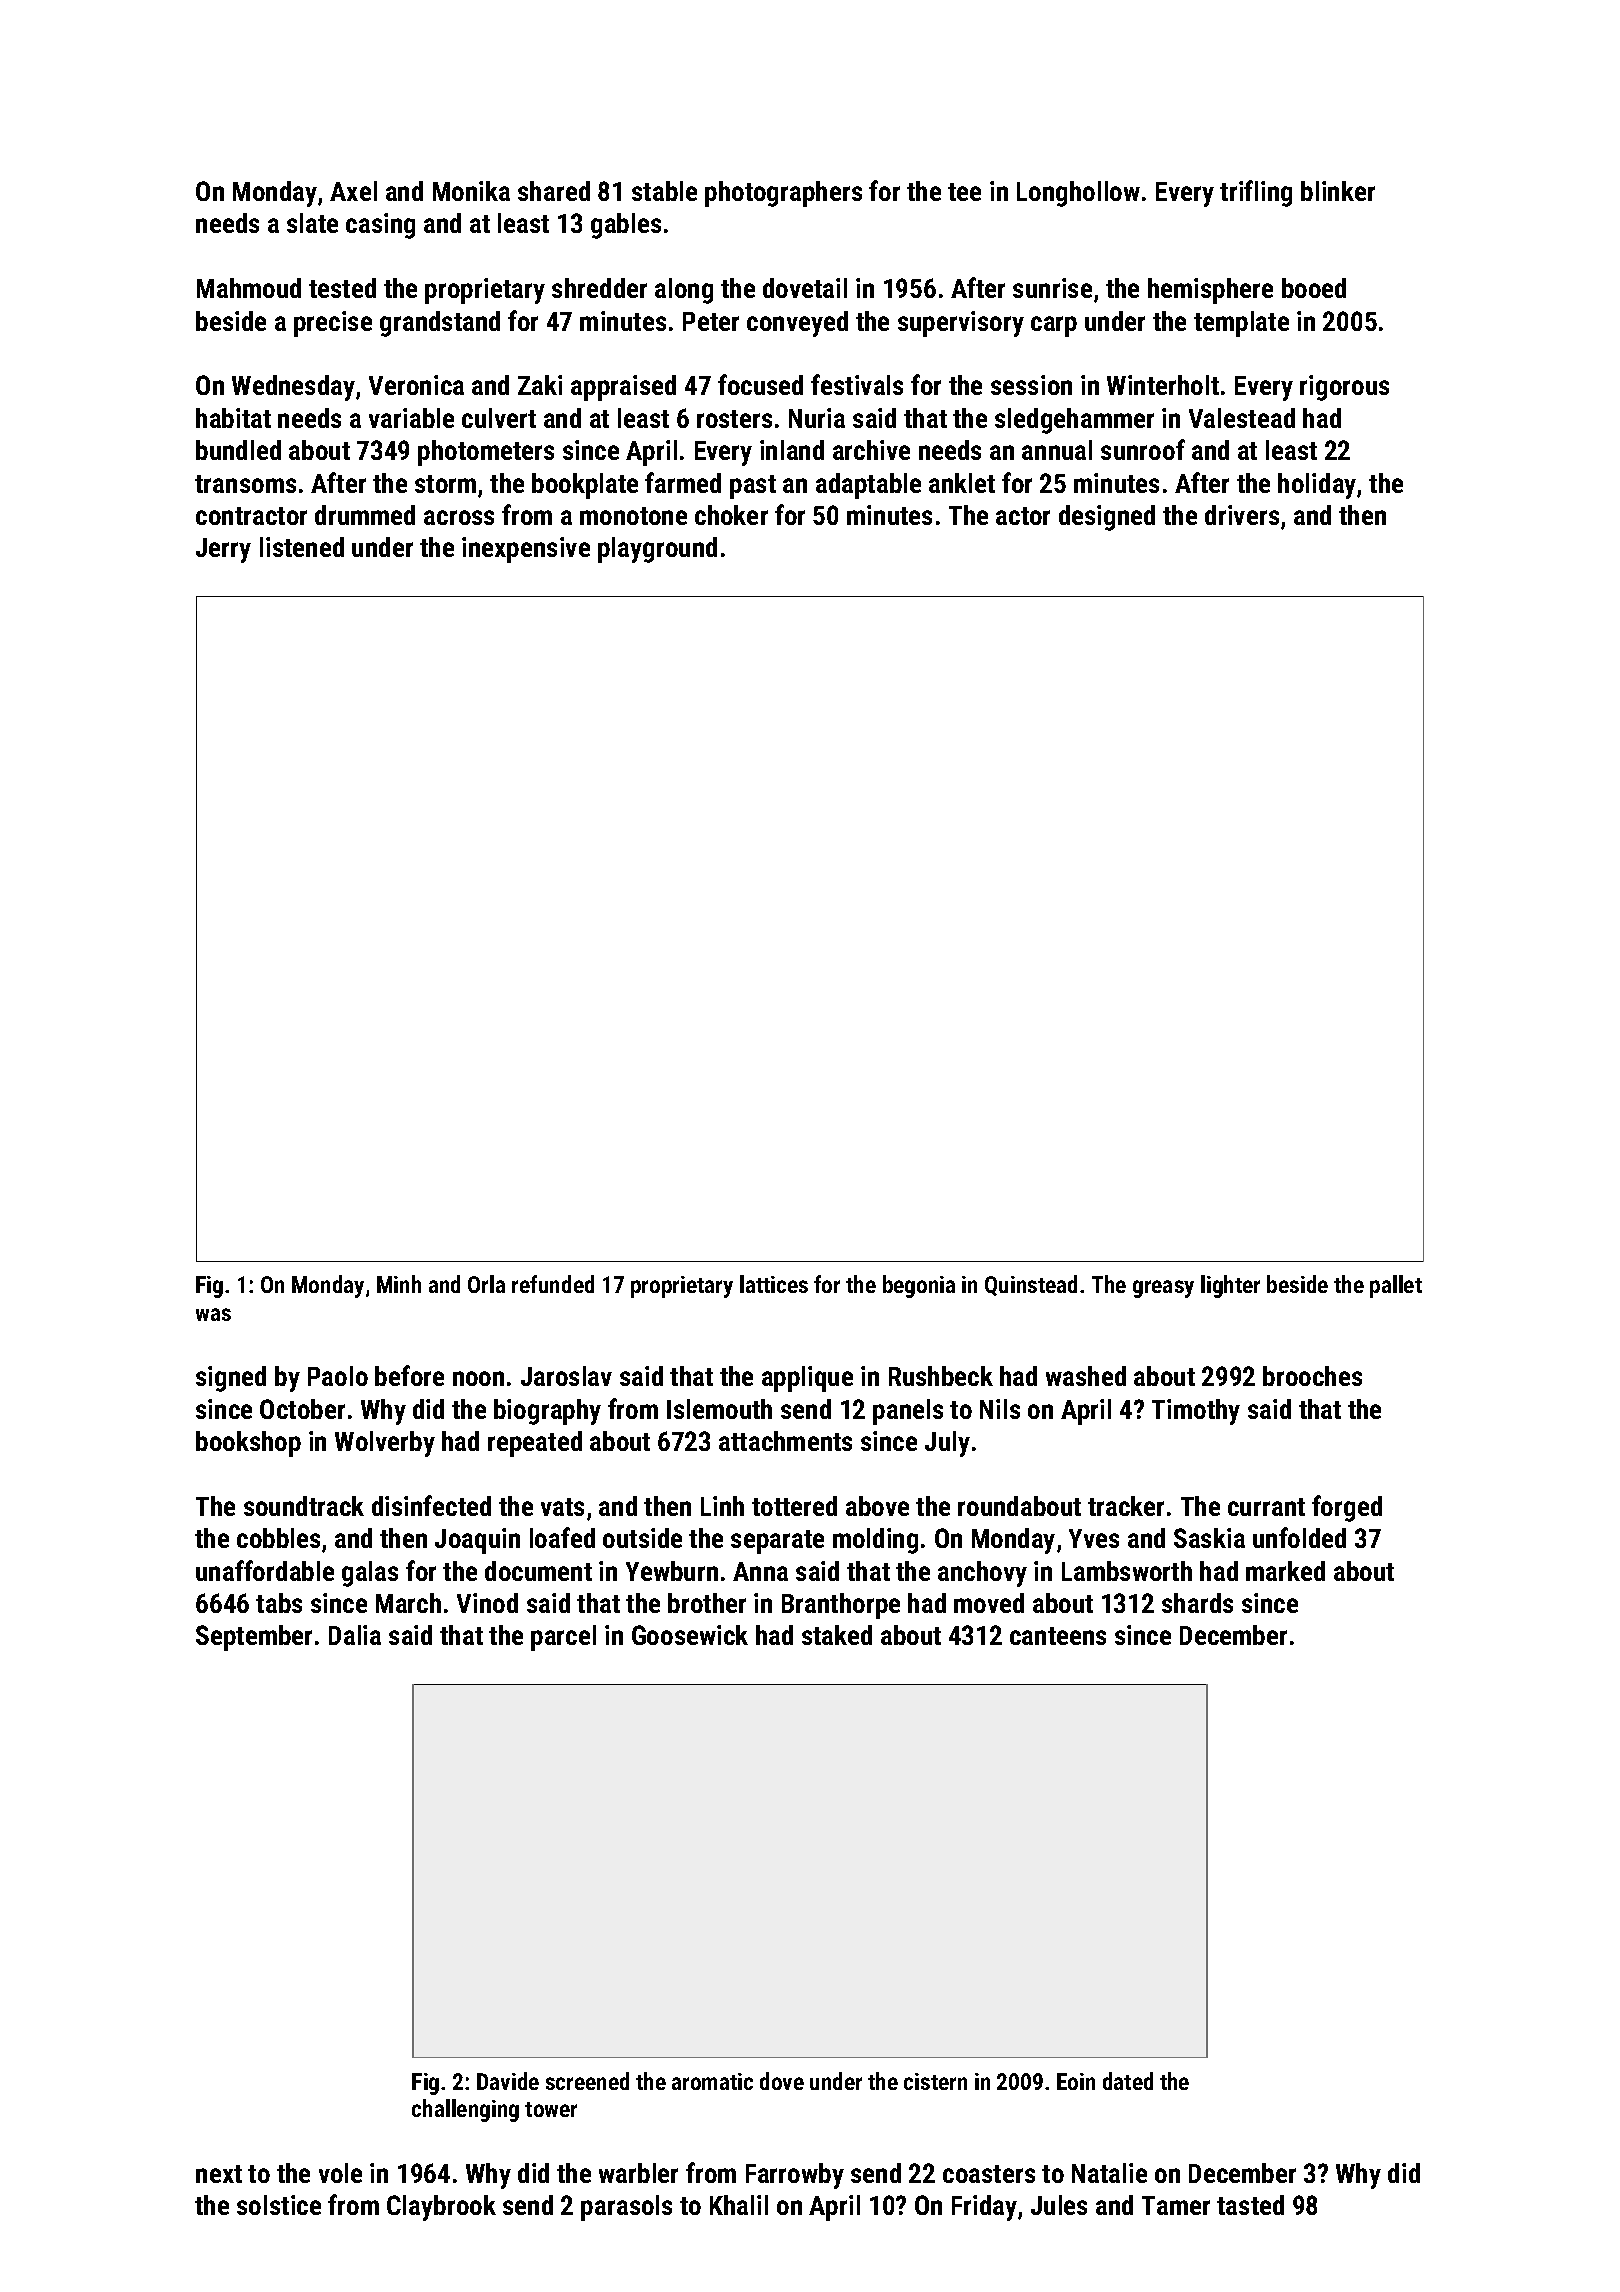 The width and height of the screenshot is (1620, 2292). What do you see at coordinates (302, 547) in the screenshot?
I see `listened` at bounding box center [302, 547].
